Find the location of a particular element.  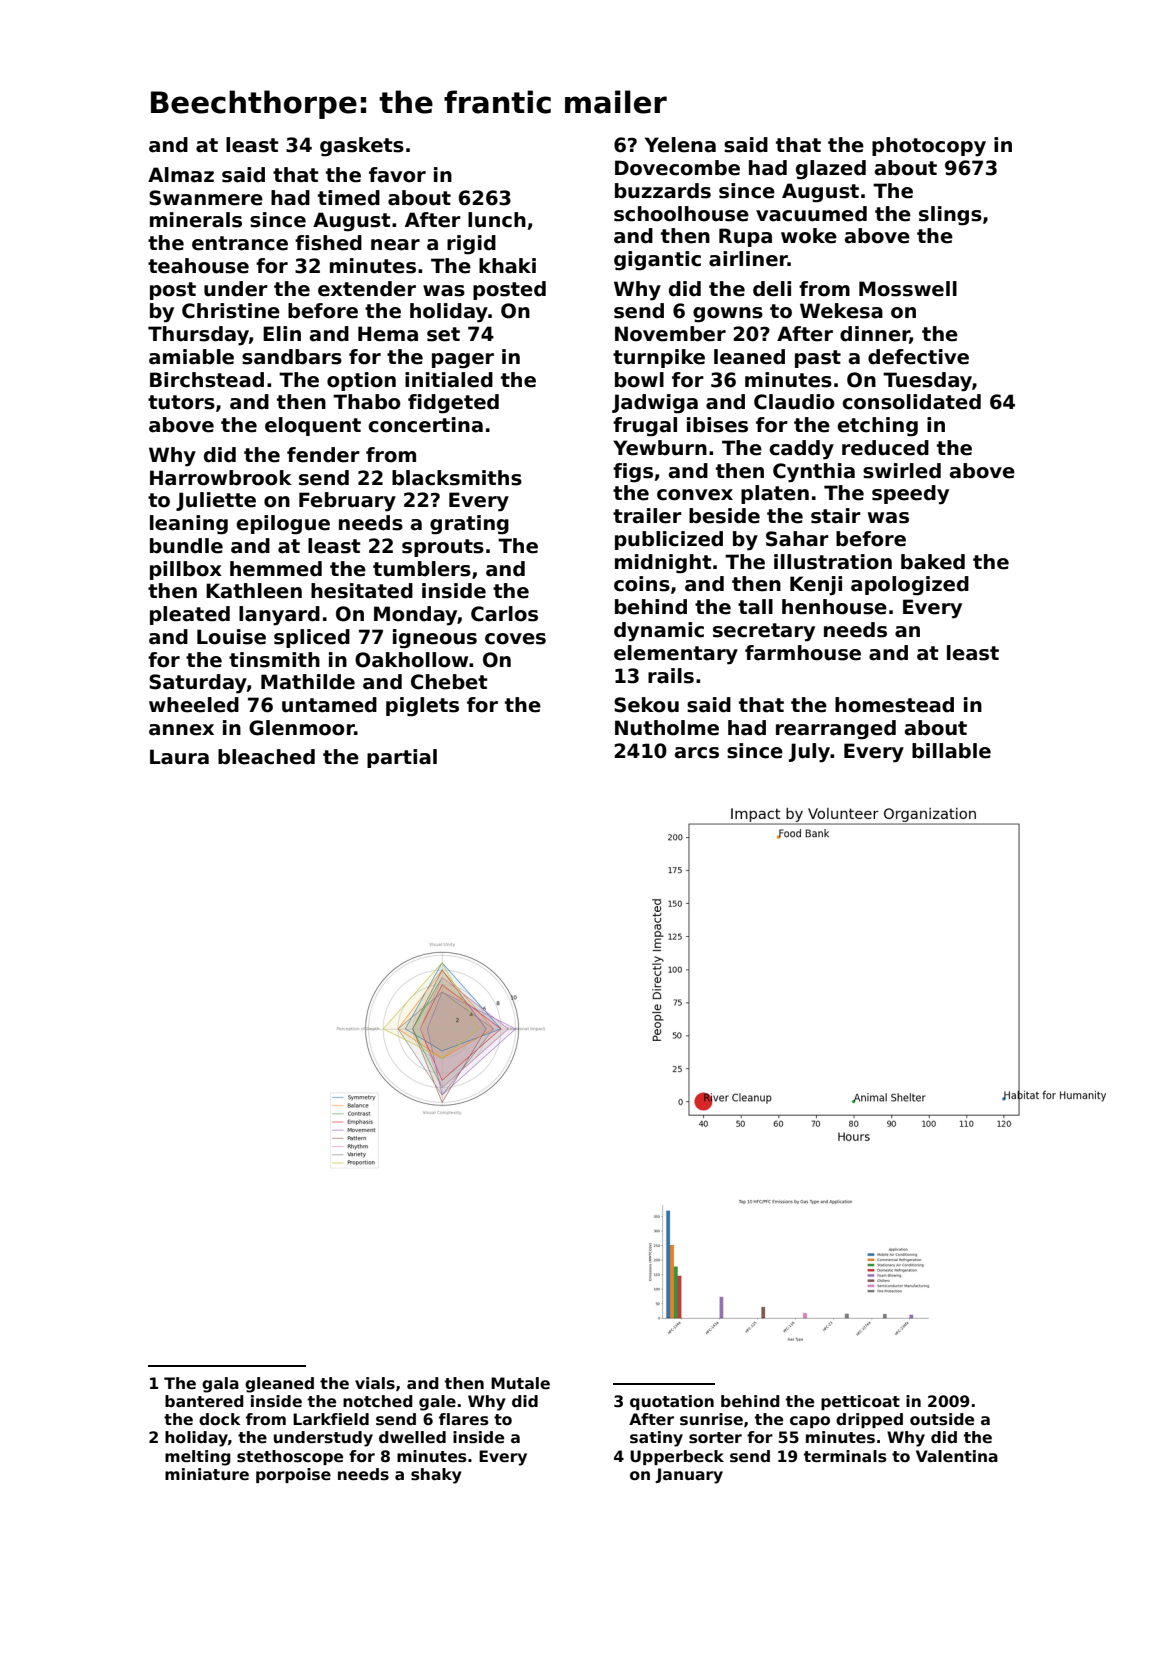

eloquent is located at coordinates (313, 426).
